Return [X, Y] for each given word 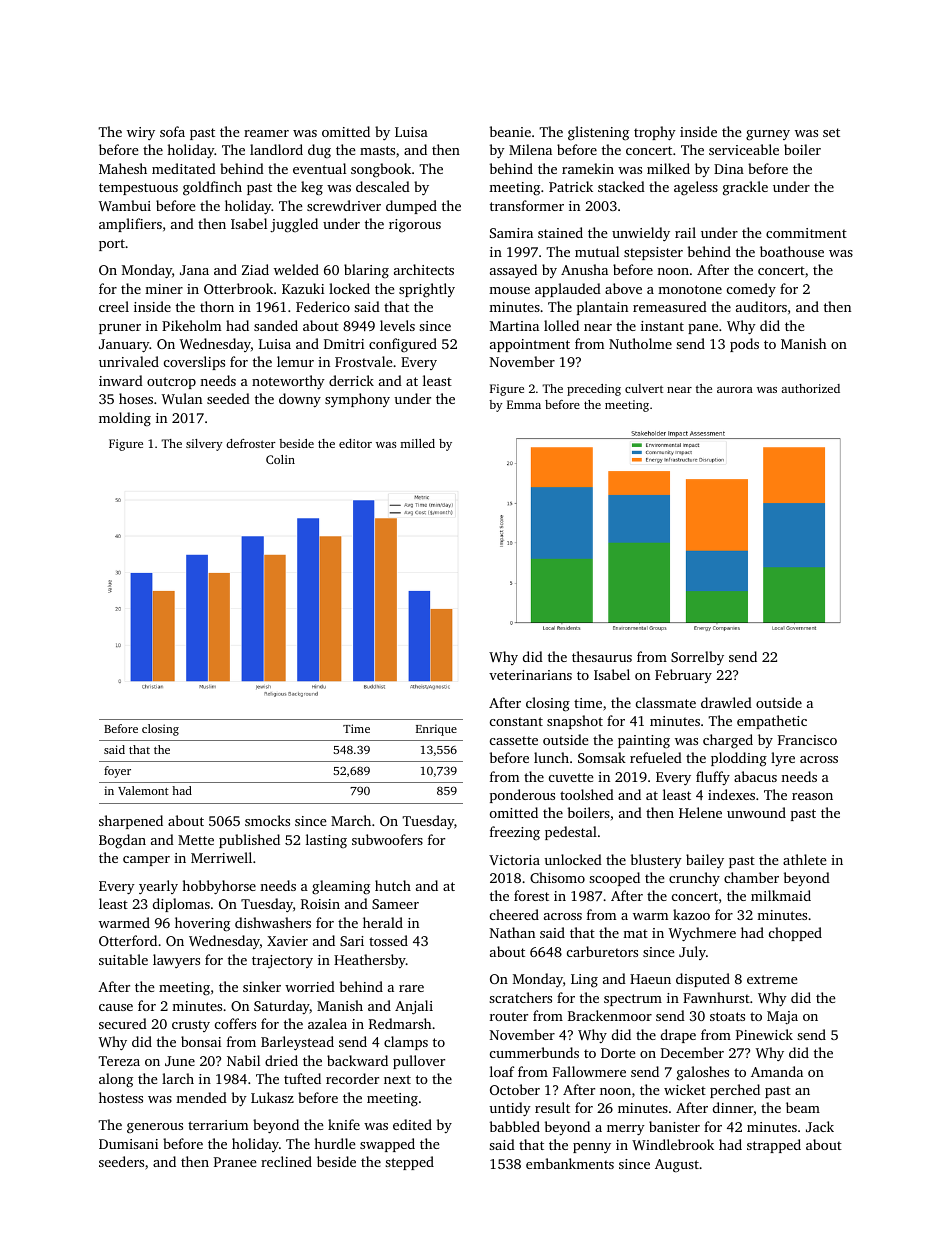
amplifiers [130, 225]
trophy [655, 133]
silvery [204, 445]
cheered [514, 914]
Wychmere [702, 934]
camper [146, 861]
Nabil [243, 1060]
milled [417, 443]
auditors [761, 306]
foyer [117, 772]
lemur [295, 361]
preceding [594, 390]
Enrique [436, 730]
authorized [810, 388]
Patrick [571, 186]
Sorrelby [697, 658]
